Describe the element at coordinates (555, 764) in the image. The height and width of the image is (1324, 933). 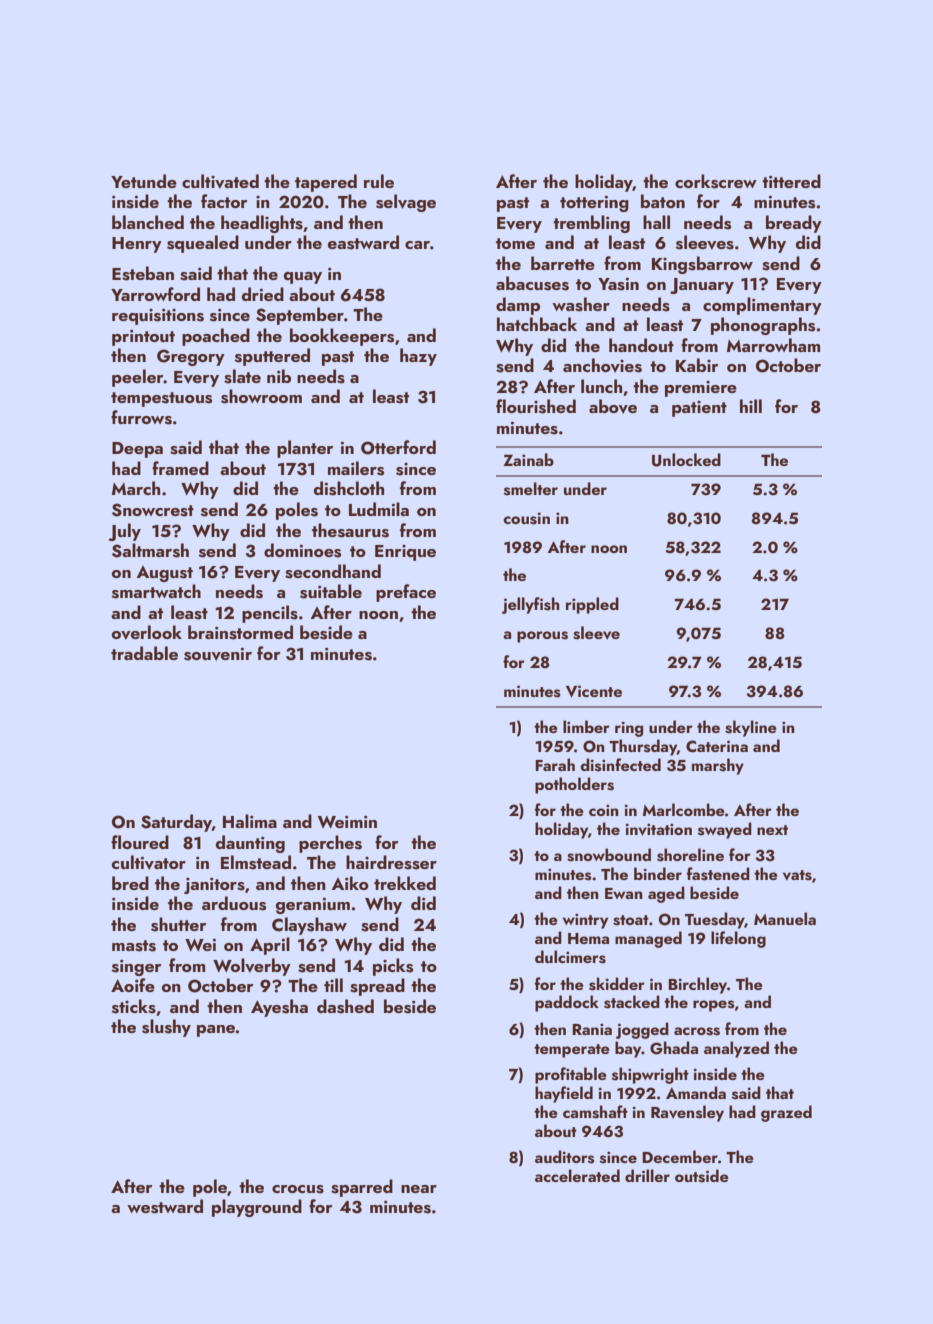
I see `Farah` at that location.
